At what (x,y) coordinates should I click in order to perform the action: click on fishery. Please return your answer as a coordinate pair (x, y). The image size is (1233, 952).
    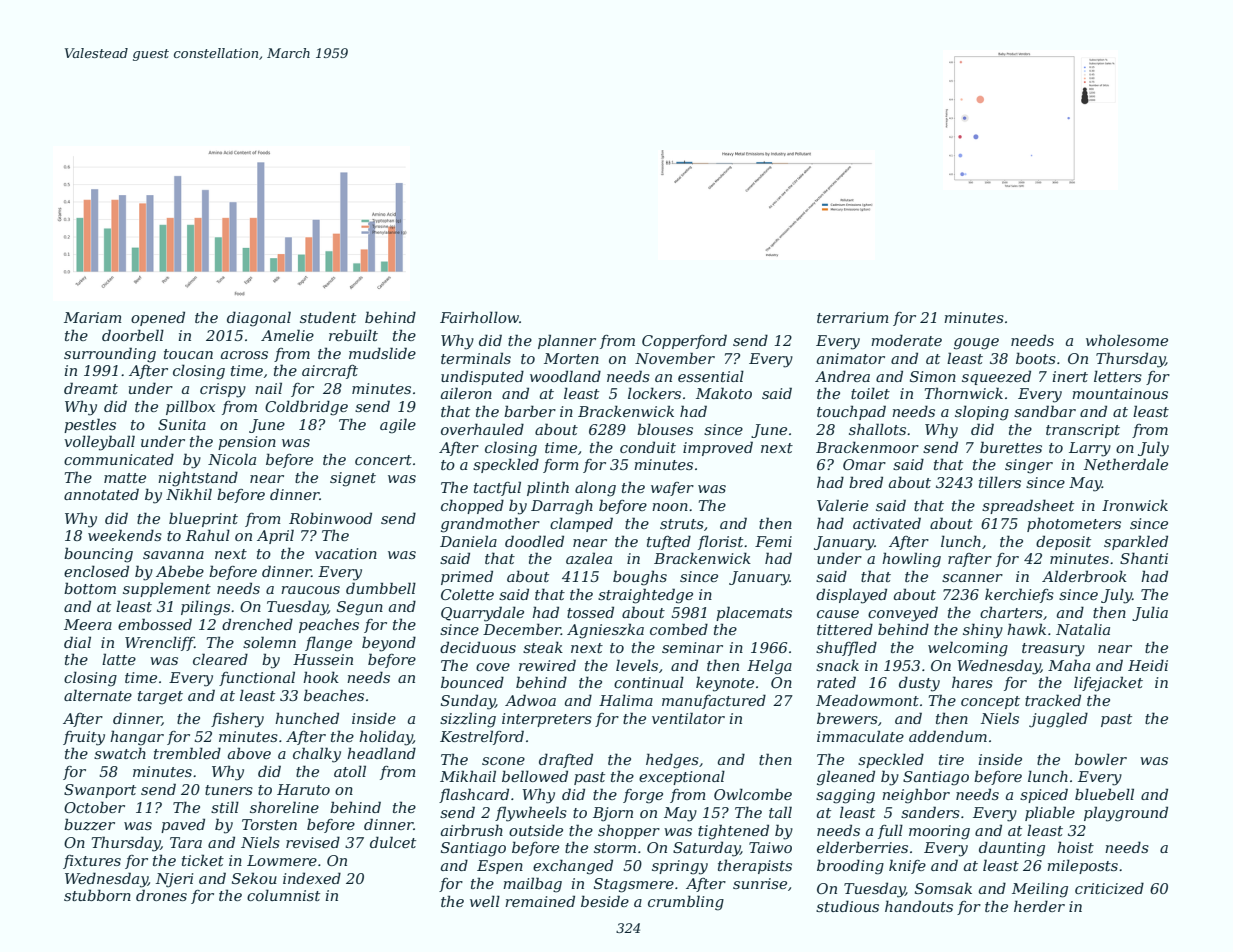
    Looking at the image, I should click on (237, 720).
